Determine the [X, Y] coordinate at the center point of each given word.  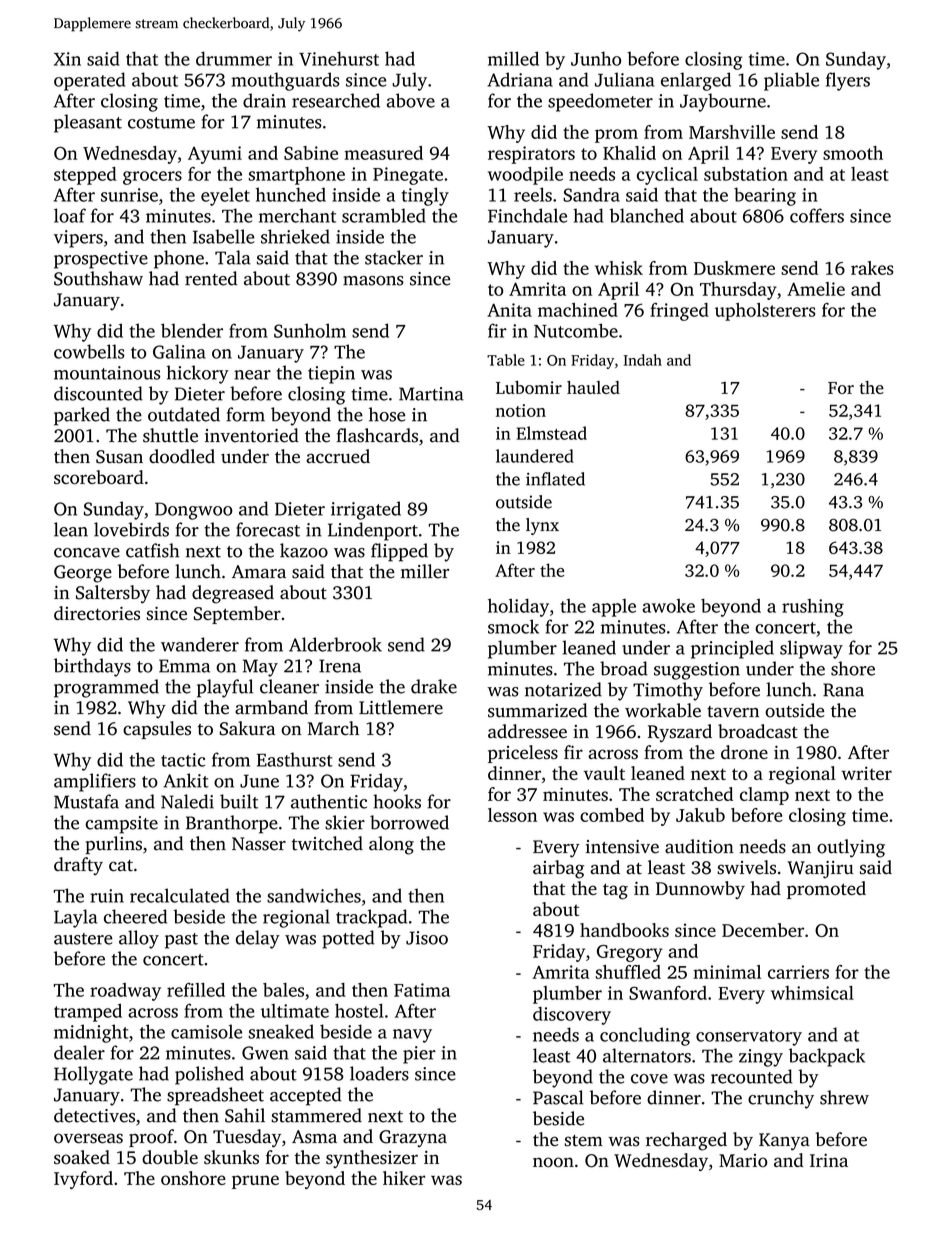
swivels [746, 867]
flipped [399, 552]
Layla [75, 918]
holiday [518, 608]
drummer [234, 58]
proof [151, 1138]
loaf [70, 215]
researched [336, 100]
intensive [622, 847]
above [411, 100]
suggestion [697, 671]
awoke [668, 606]
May [260, 668]
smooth [853, 153]
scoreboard [99, 477]
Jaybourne [723, 102]
